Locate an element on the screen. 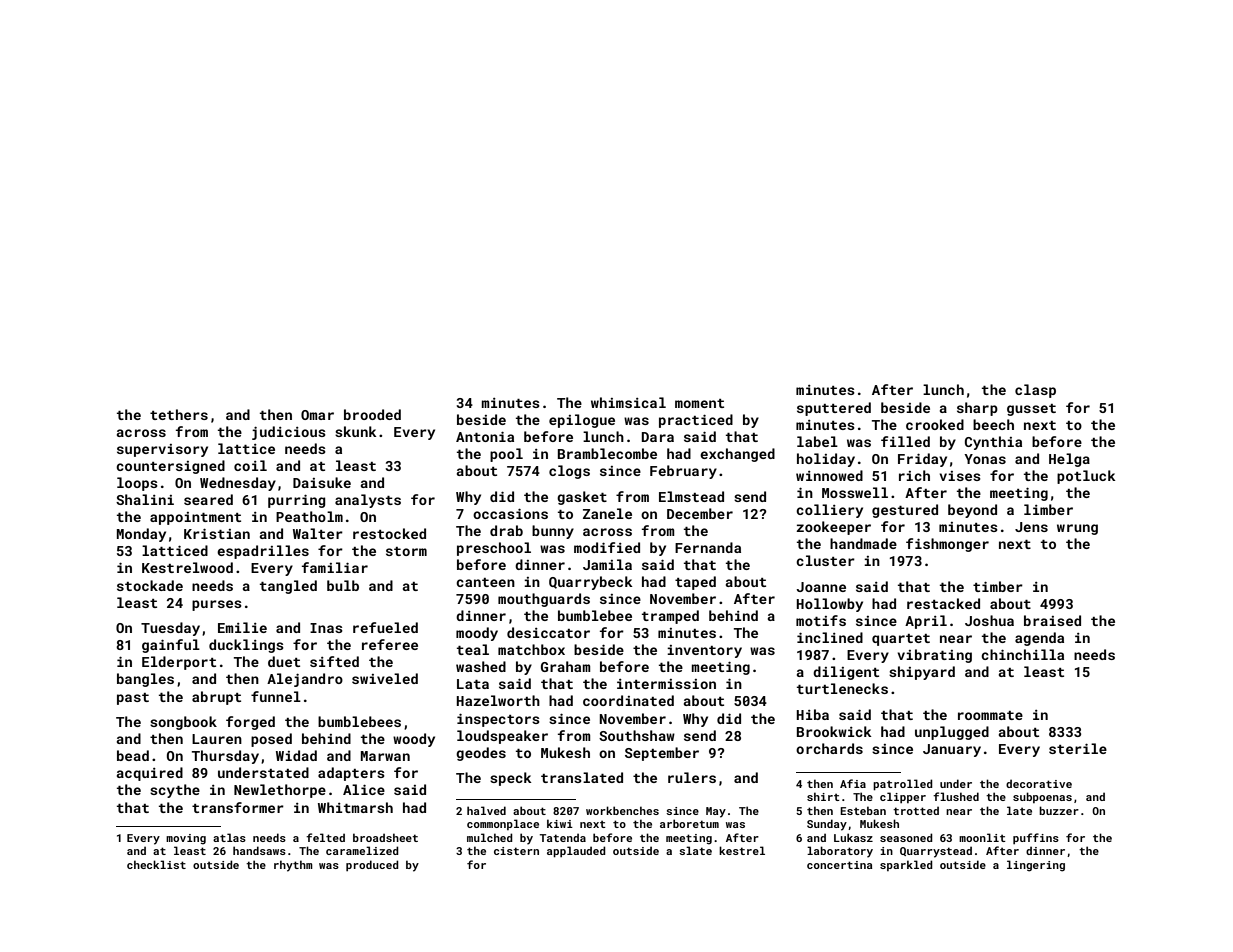  stockade is located at coordinates (150, 585).
